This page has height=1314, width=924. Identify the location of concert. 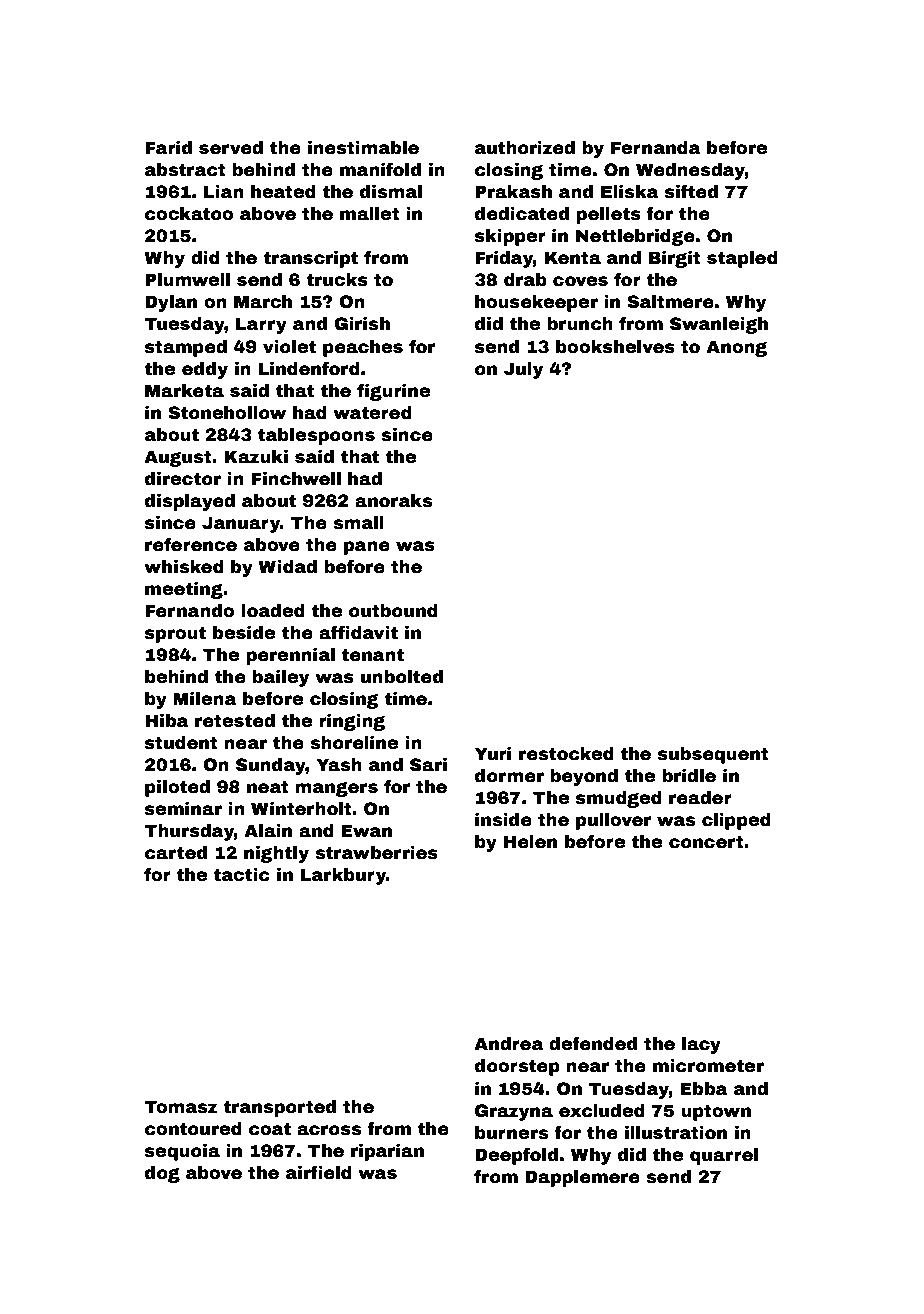
(706, 842).
